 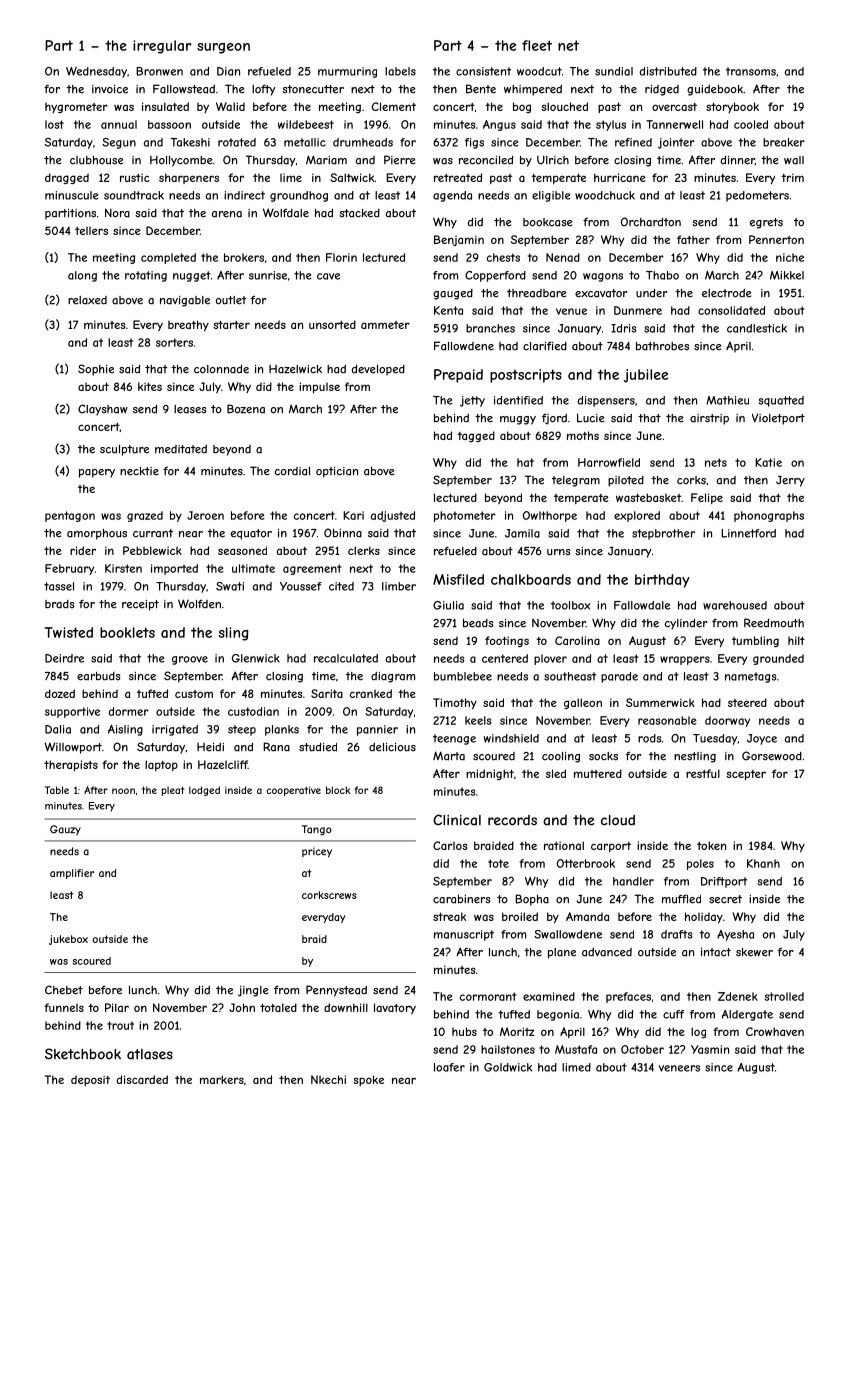 I want to click on Hollycombe, so click(x=181, y=161).
